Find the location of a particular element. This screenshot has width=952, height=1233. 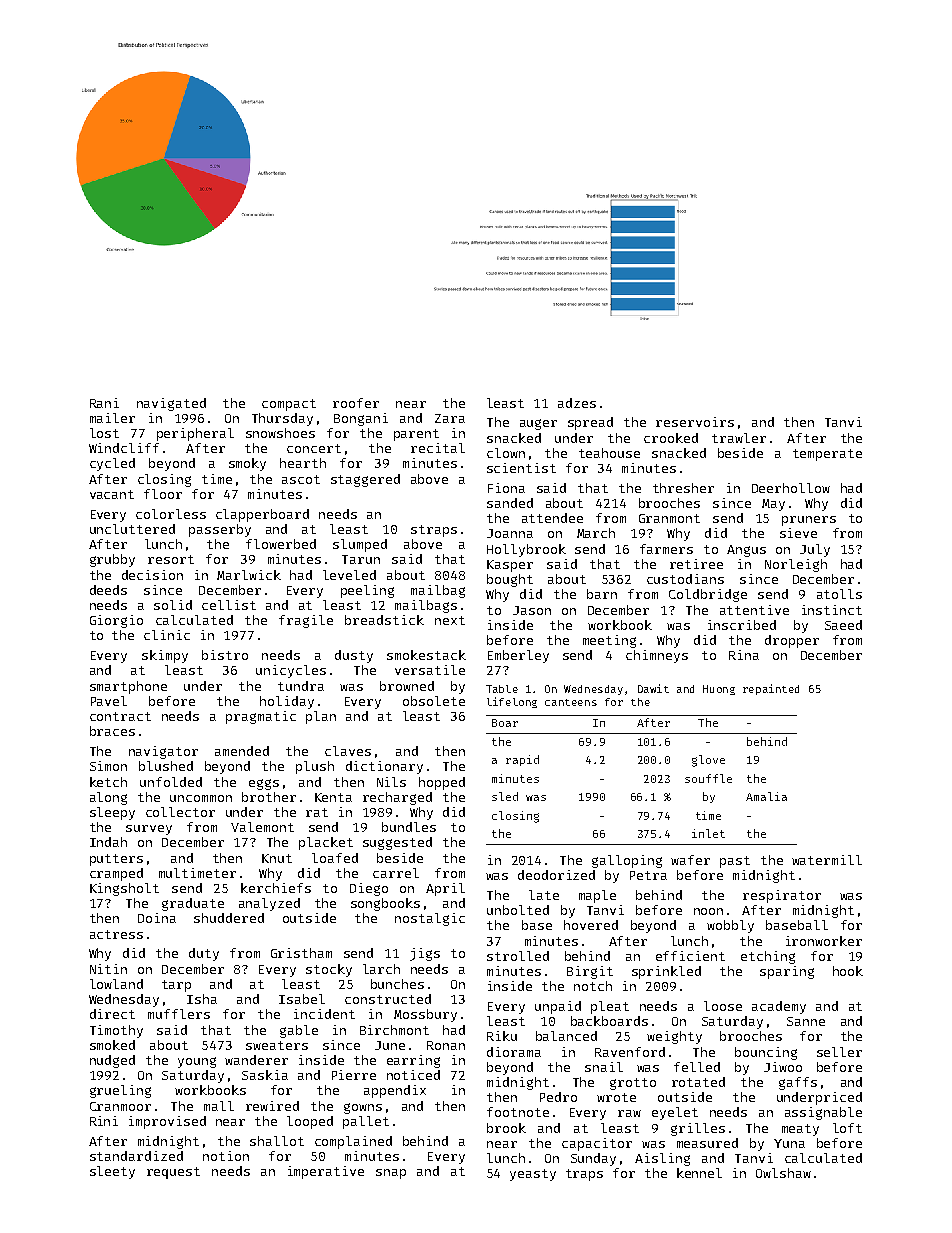

Isabel is located at coordinates (302, 999).
